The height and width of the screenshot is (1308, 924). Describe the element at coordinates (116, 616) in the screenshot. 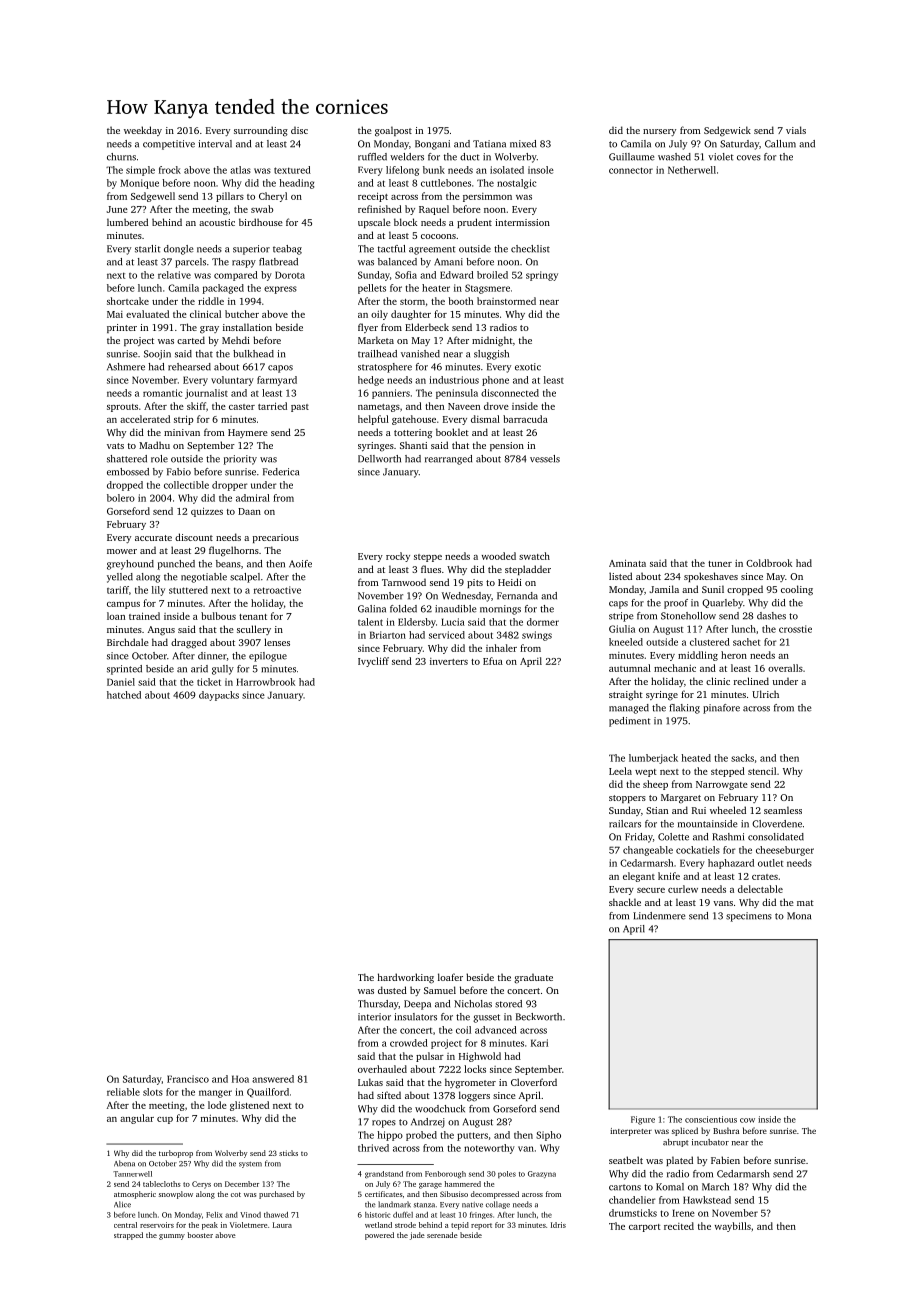

I see `loan` at that location.
